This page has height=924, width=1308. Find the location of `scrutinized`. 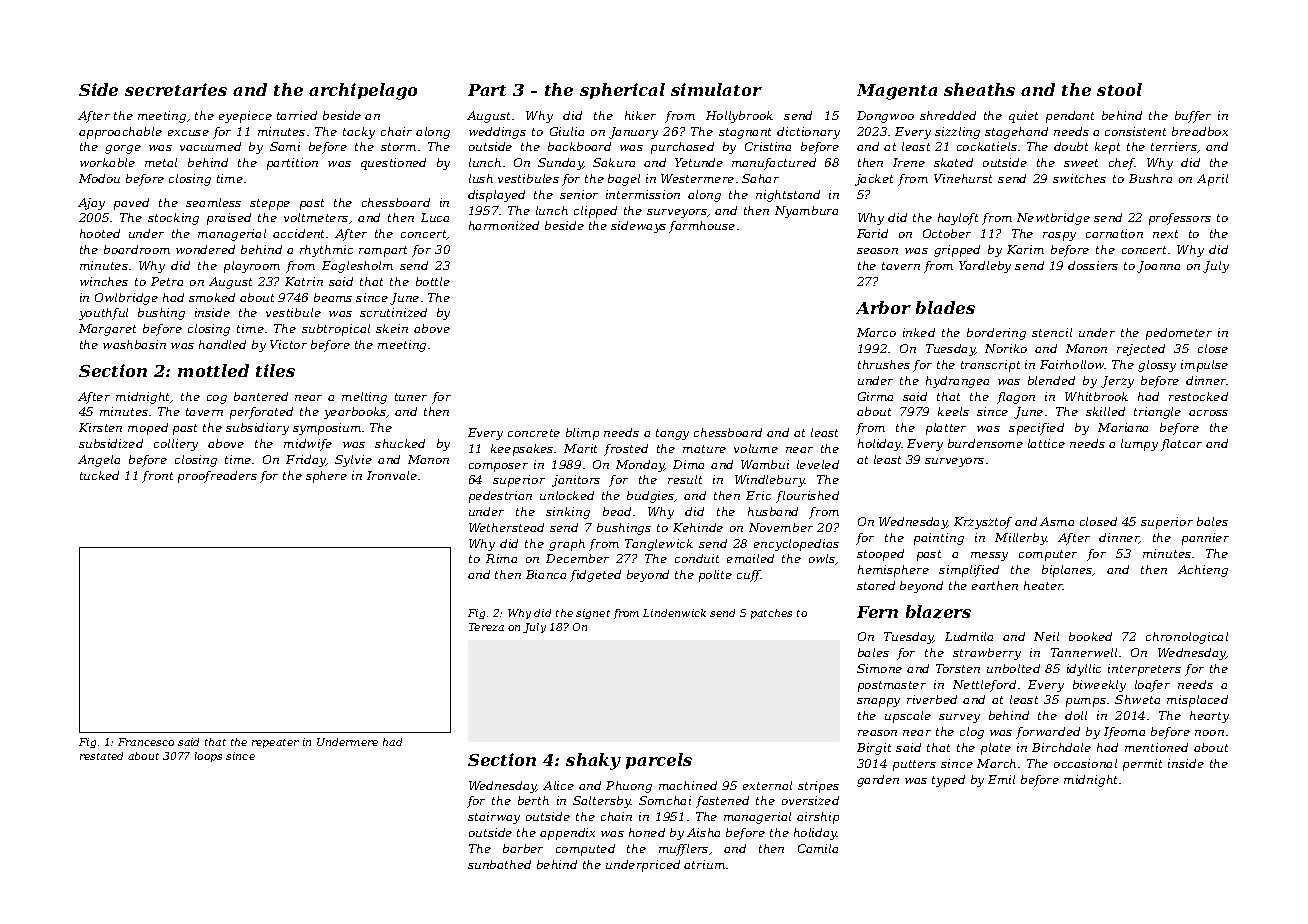

scrutinized is located at coordinates (393, 312).
